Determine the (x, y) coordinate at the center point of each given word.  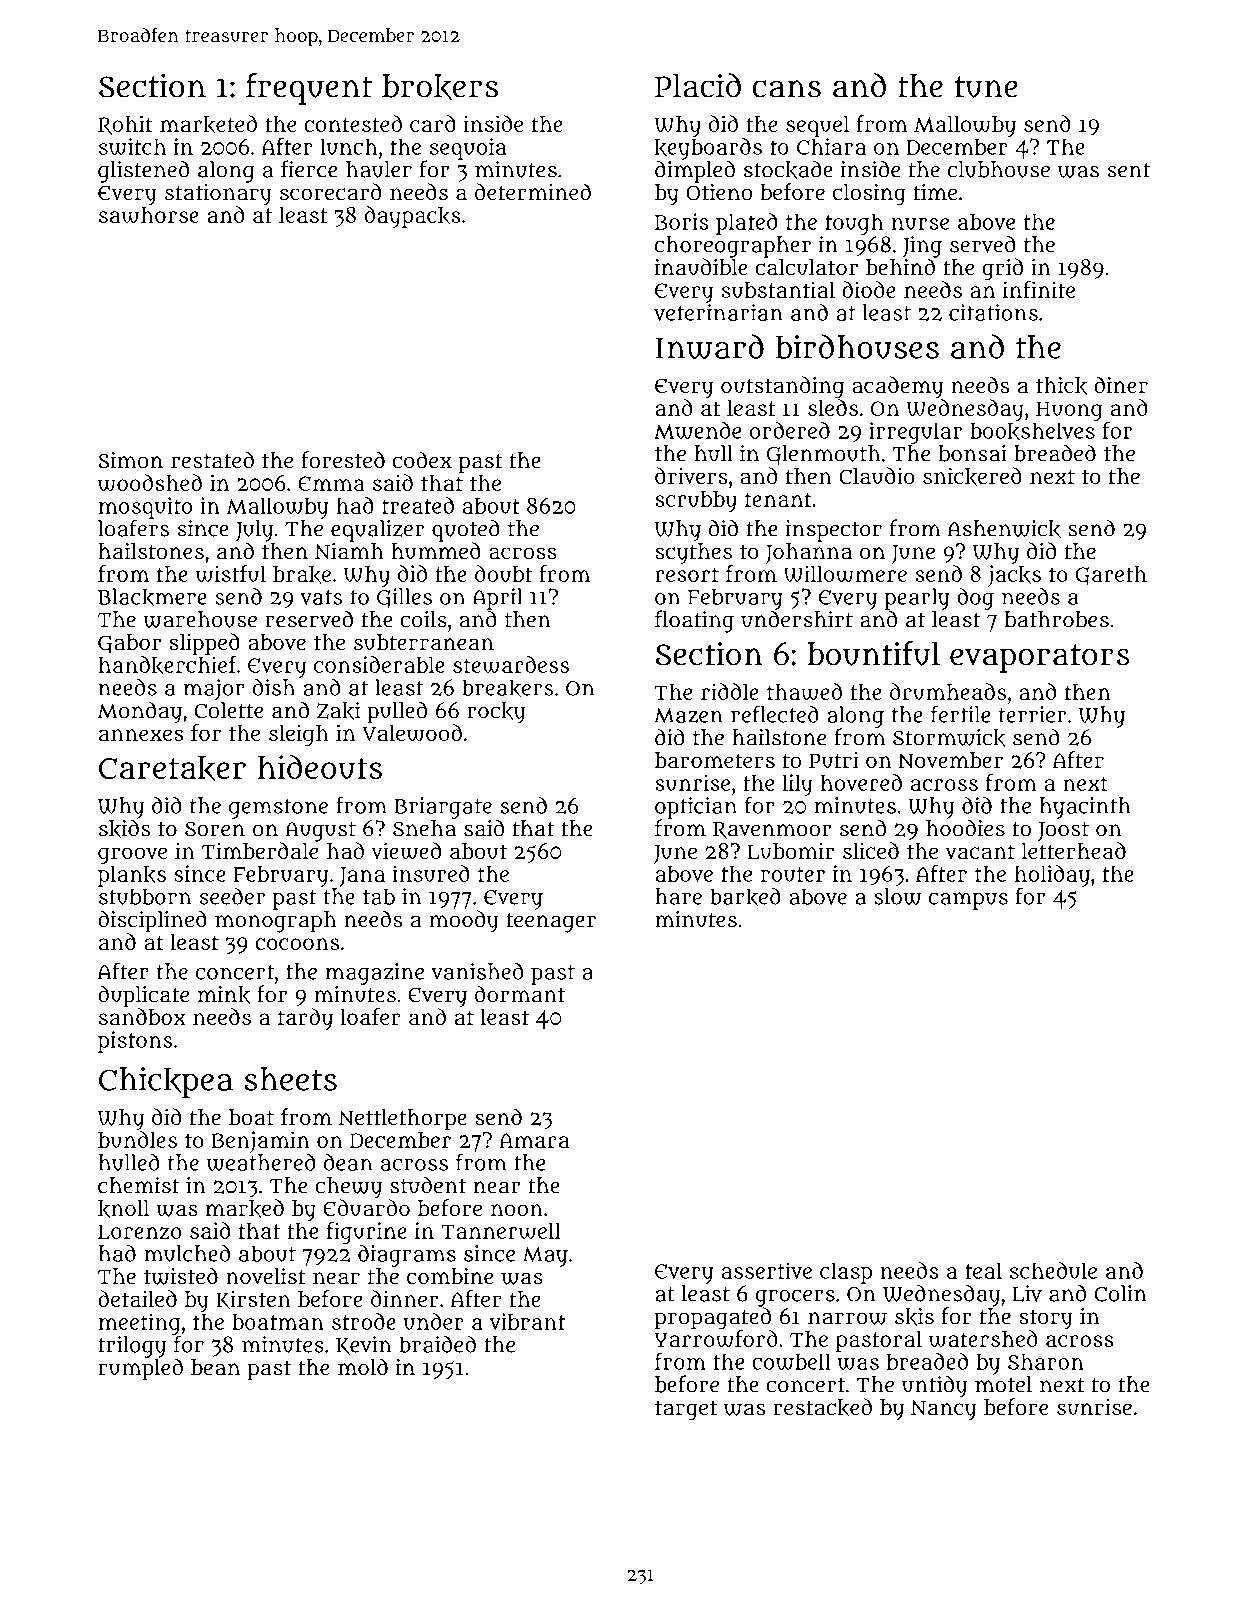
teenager (551, 923)
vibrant (527, 1321)
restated (212, 460)
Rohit (125, 125)
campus (968, 901)
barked (745, 896)
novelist (266, 1276)
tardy (305, 1019)
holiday (1052, 876)
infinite (1039, 289)
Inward (710, 347)
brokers (440, 87)
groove (132, 856)
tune (986, 87)
